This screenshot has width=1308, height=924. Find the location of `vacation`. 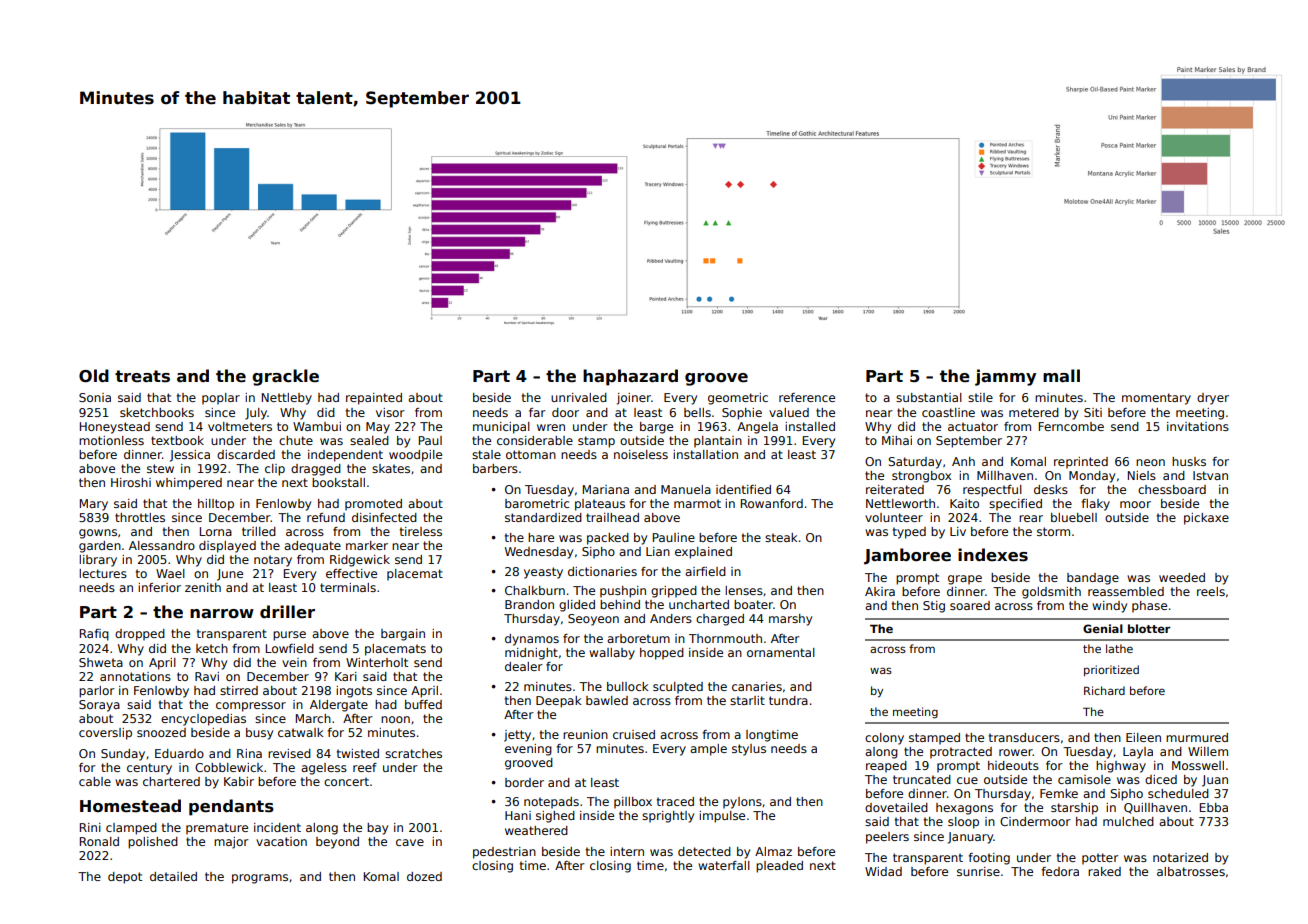

vacation is located at coordinates (281, 841).
